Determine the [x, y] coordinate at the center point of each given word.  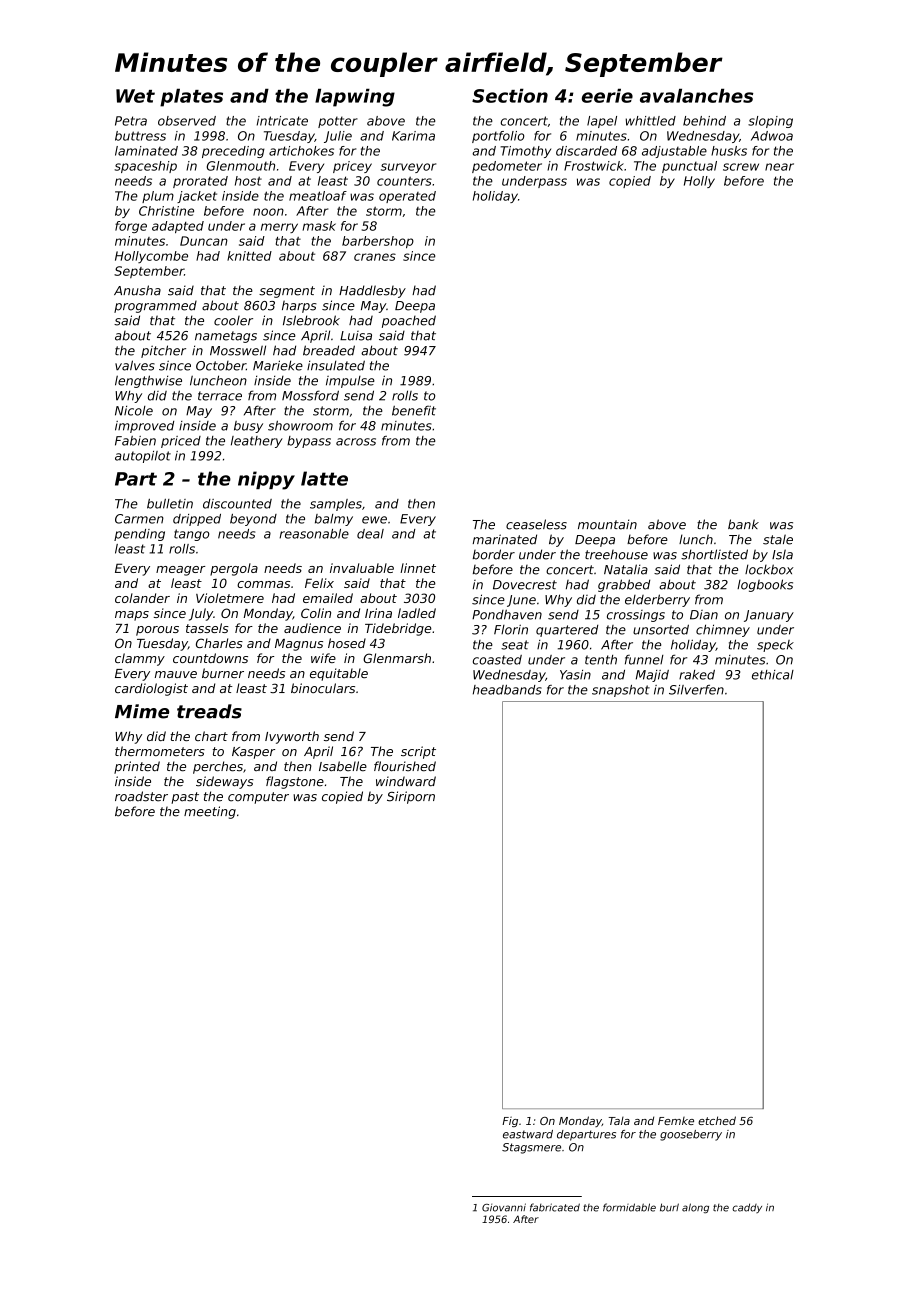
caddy [747, 1208]
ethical [773, 675]
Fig [510, 1121]
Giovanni [504, 1207]
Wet [135, 96]
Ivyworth [292, 737]
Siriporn [411, 797]
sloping [770, 122]
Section [510, 96]
